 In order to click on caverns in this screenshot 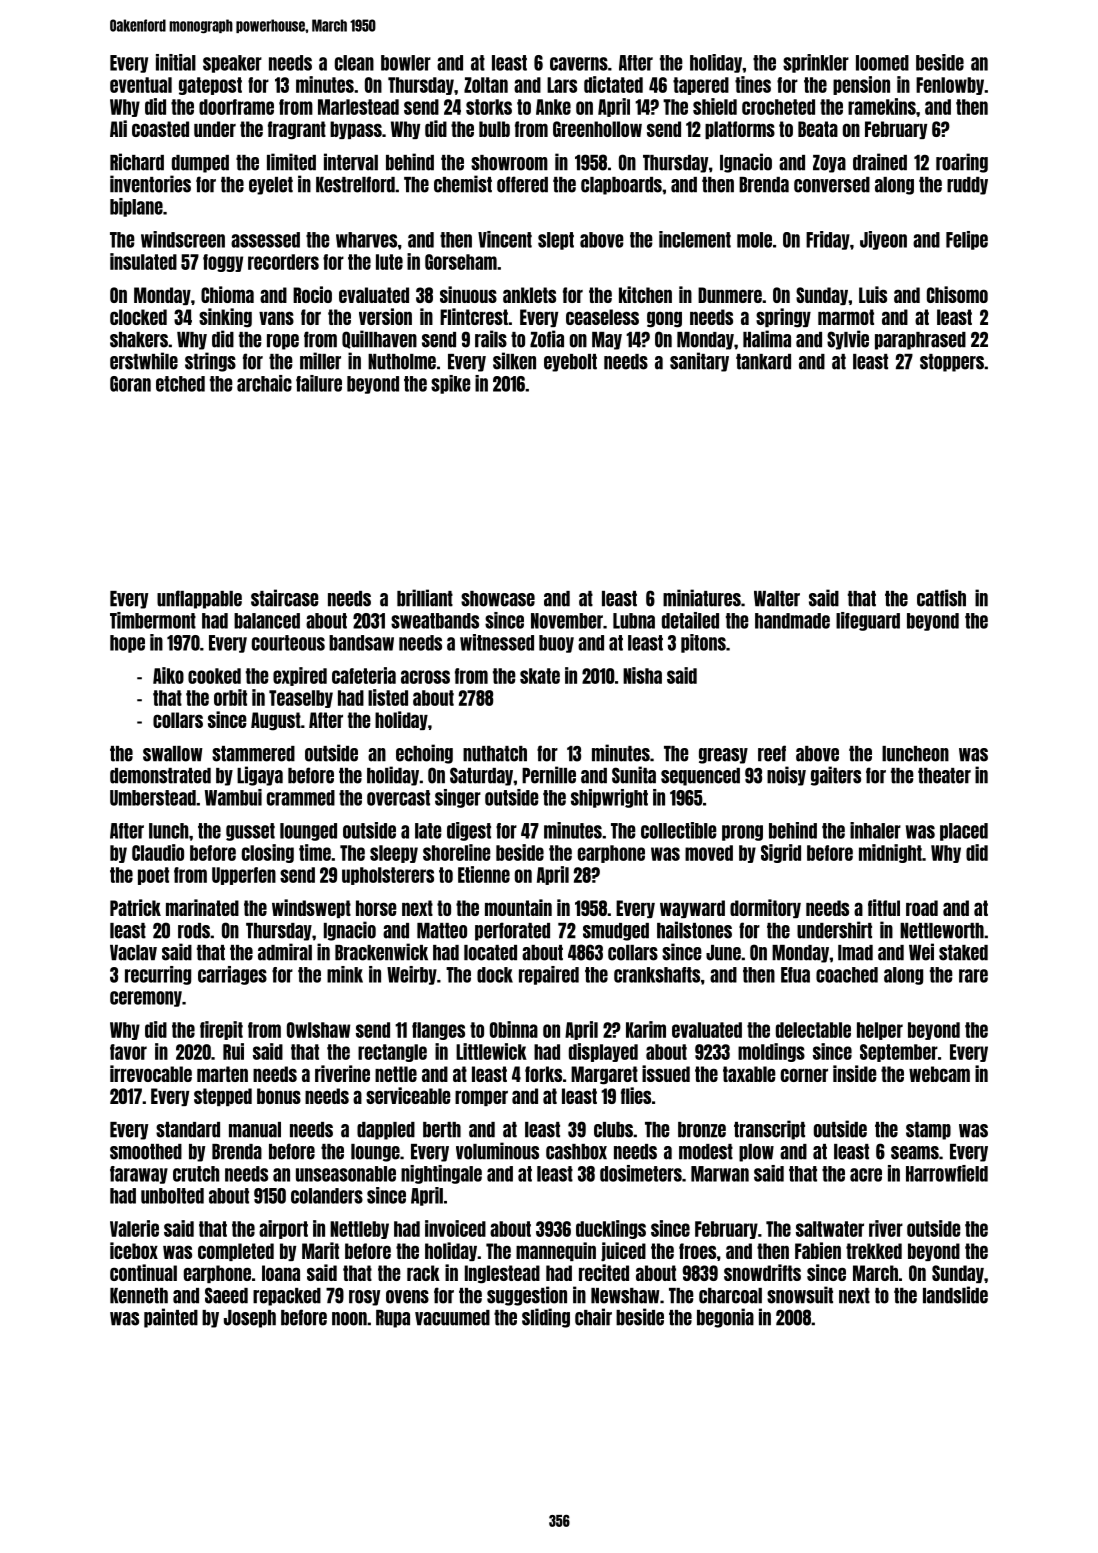, I will do `click(579, 64)`.
